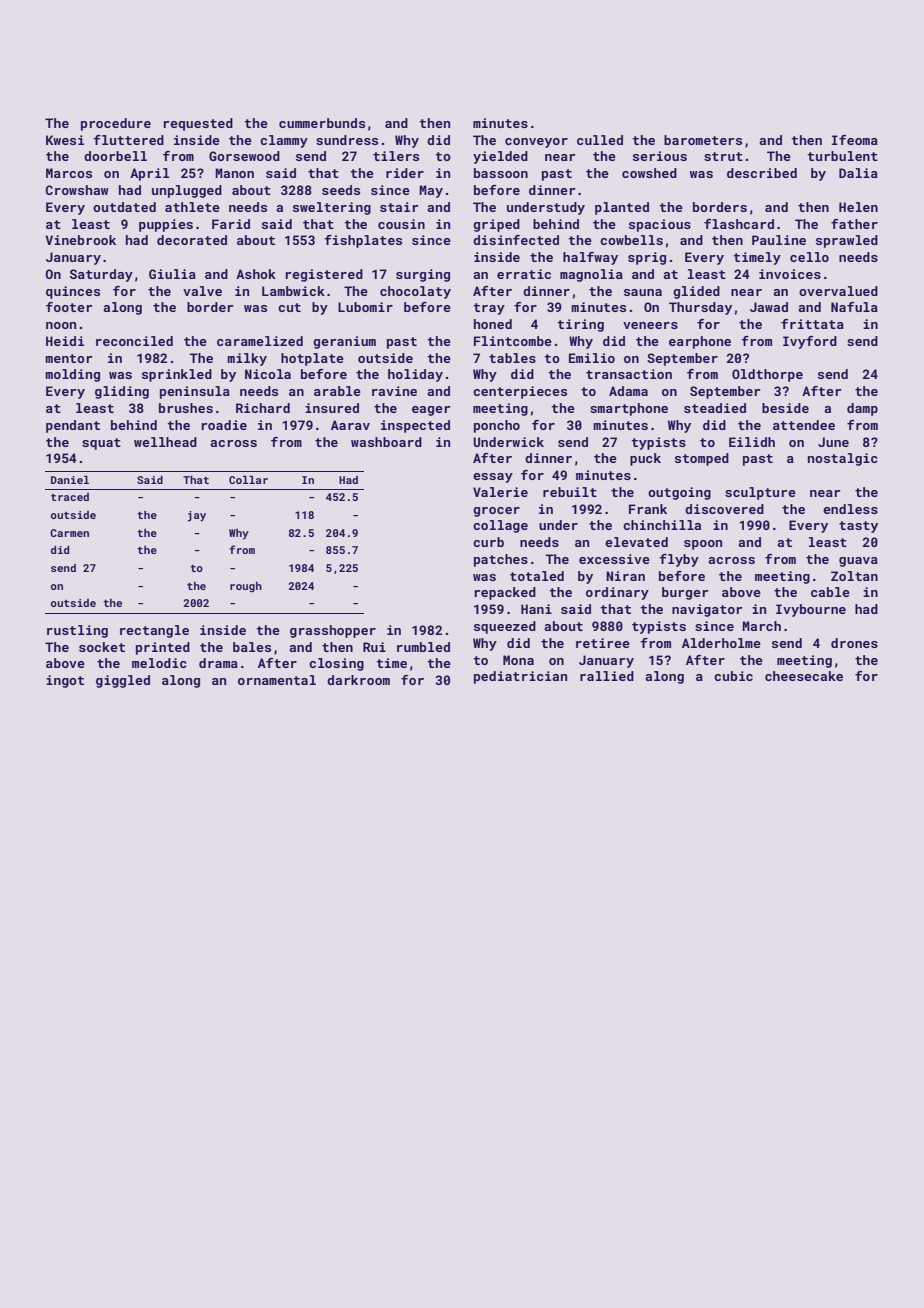 The image size is (924, 1308). I want to click on registered, so click(324, 275).
